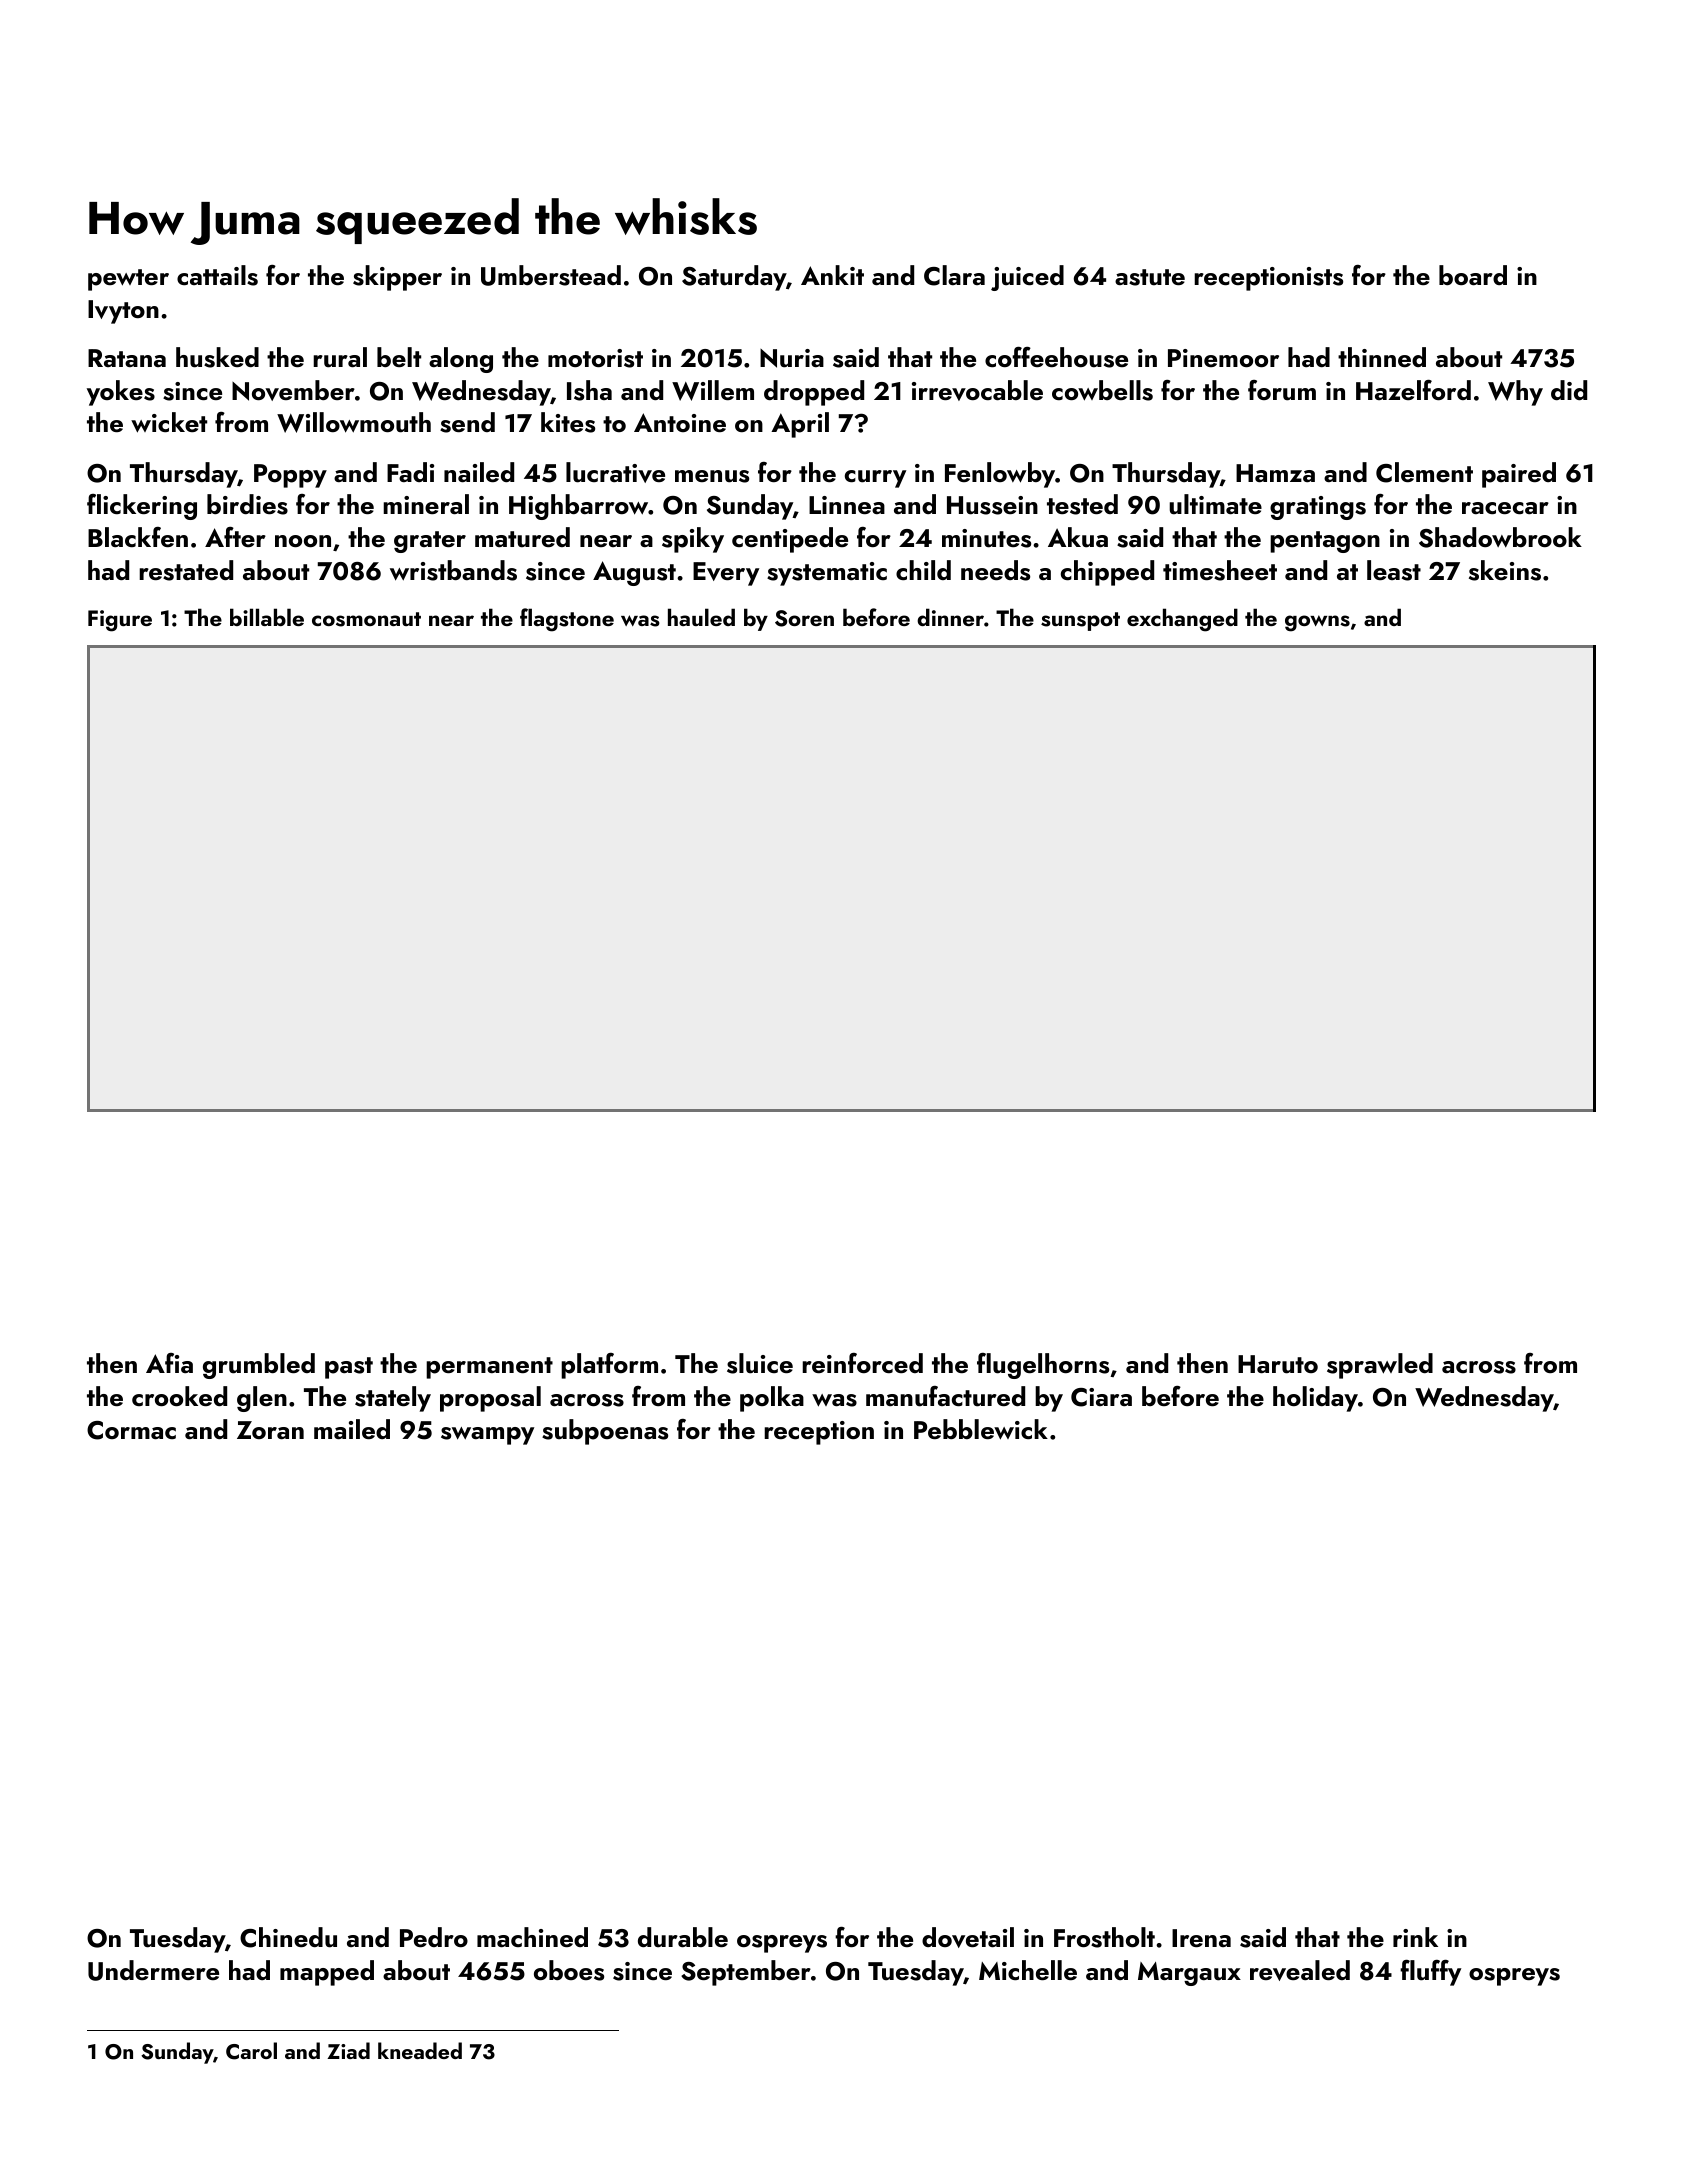  What do you see at coordinates (1415, 1937) in the image?
I see `rink` at bounding box center [1415, 1937].
